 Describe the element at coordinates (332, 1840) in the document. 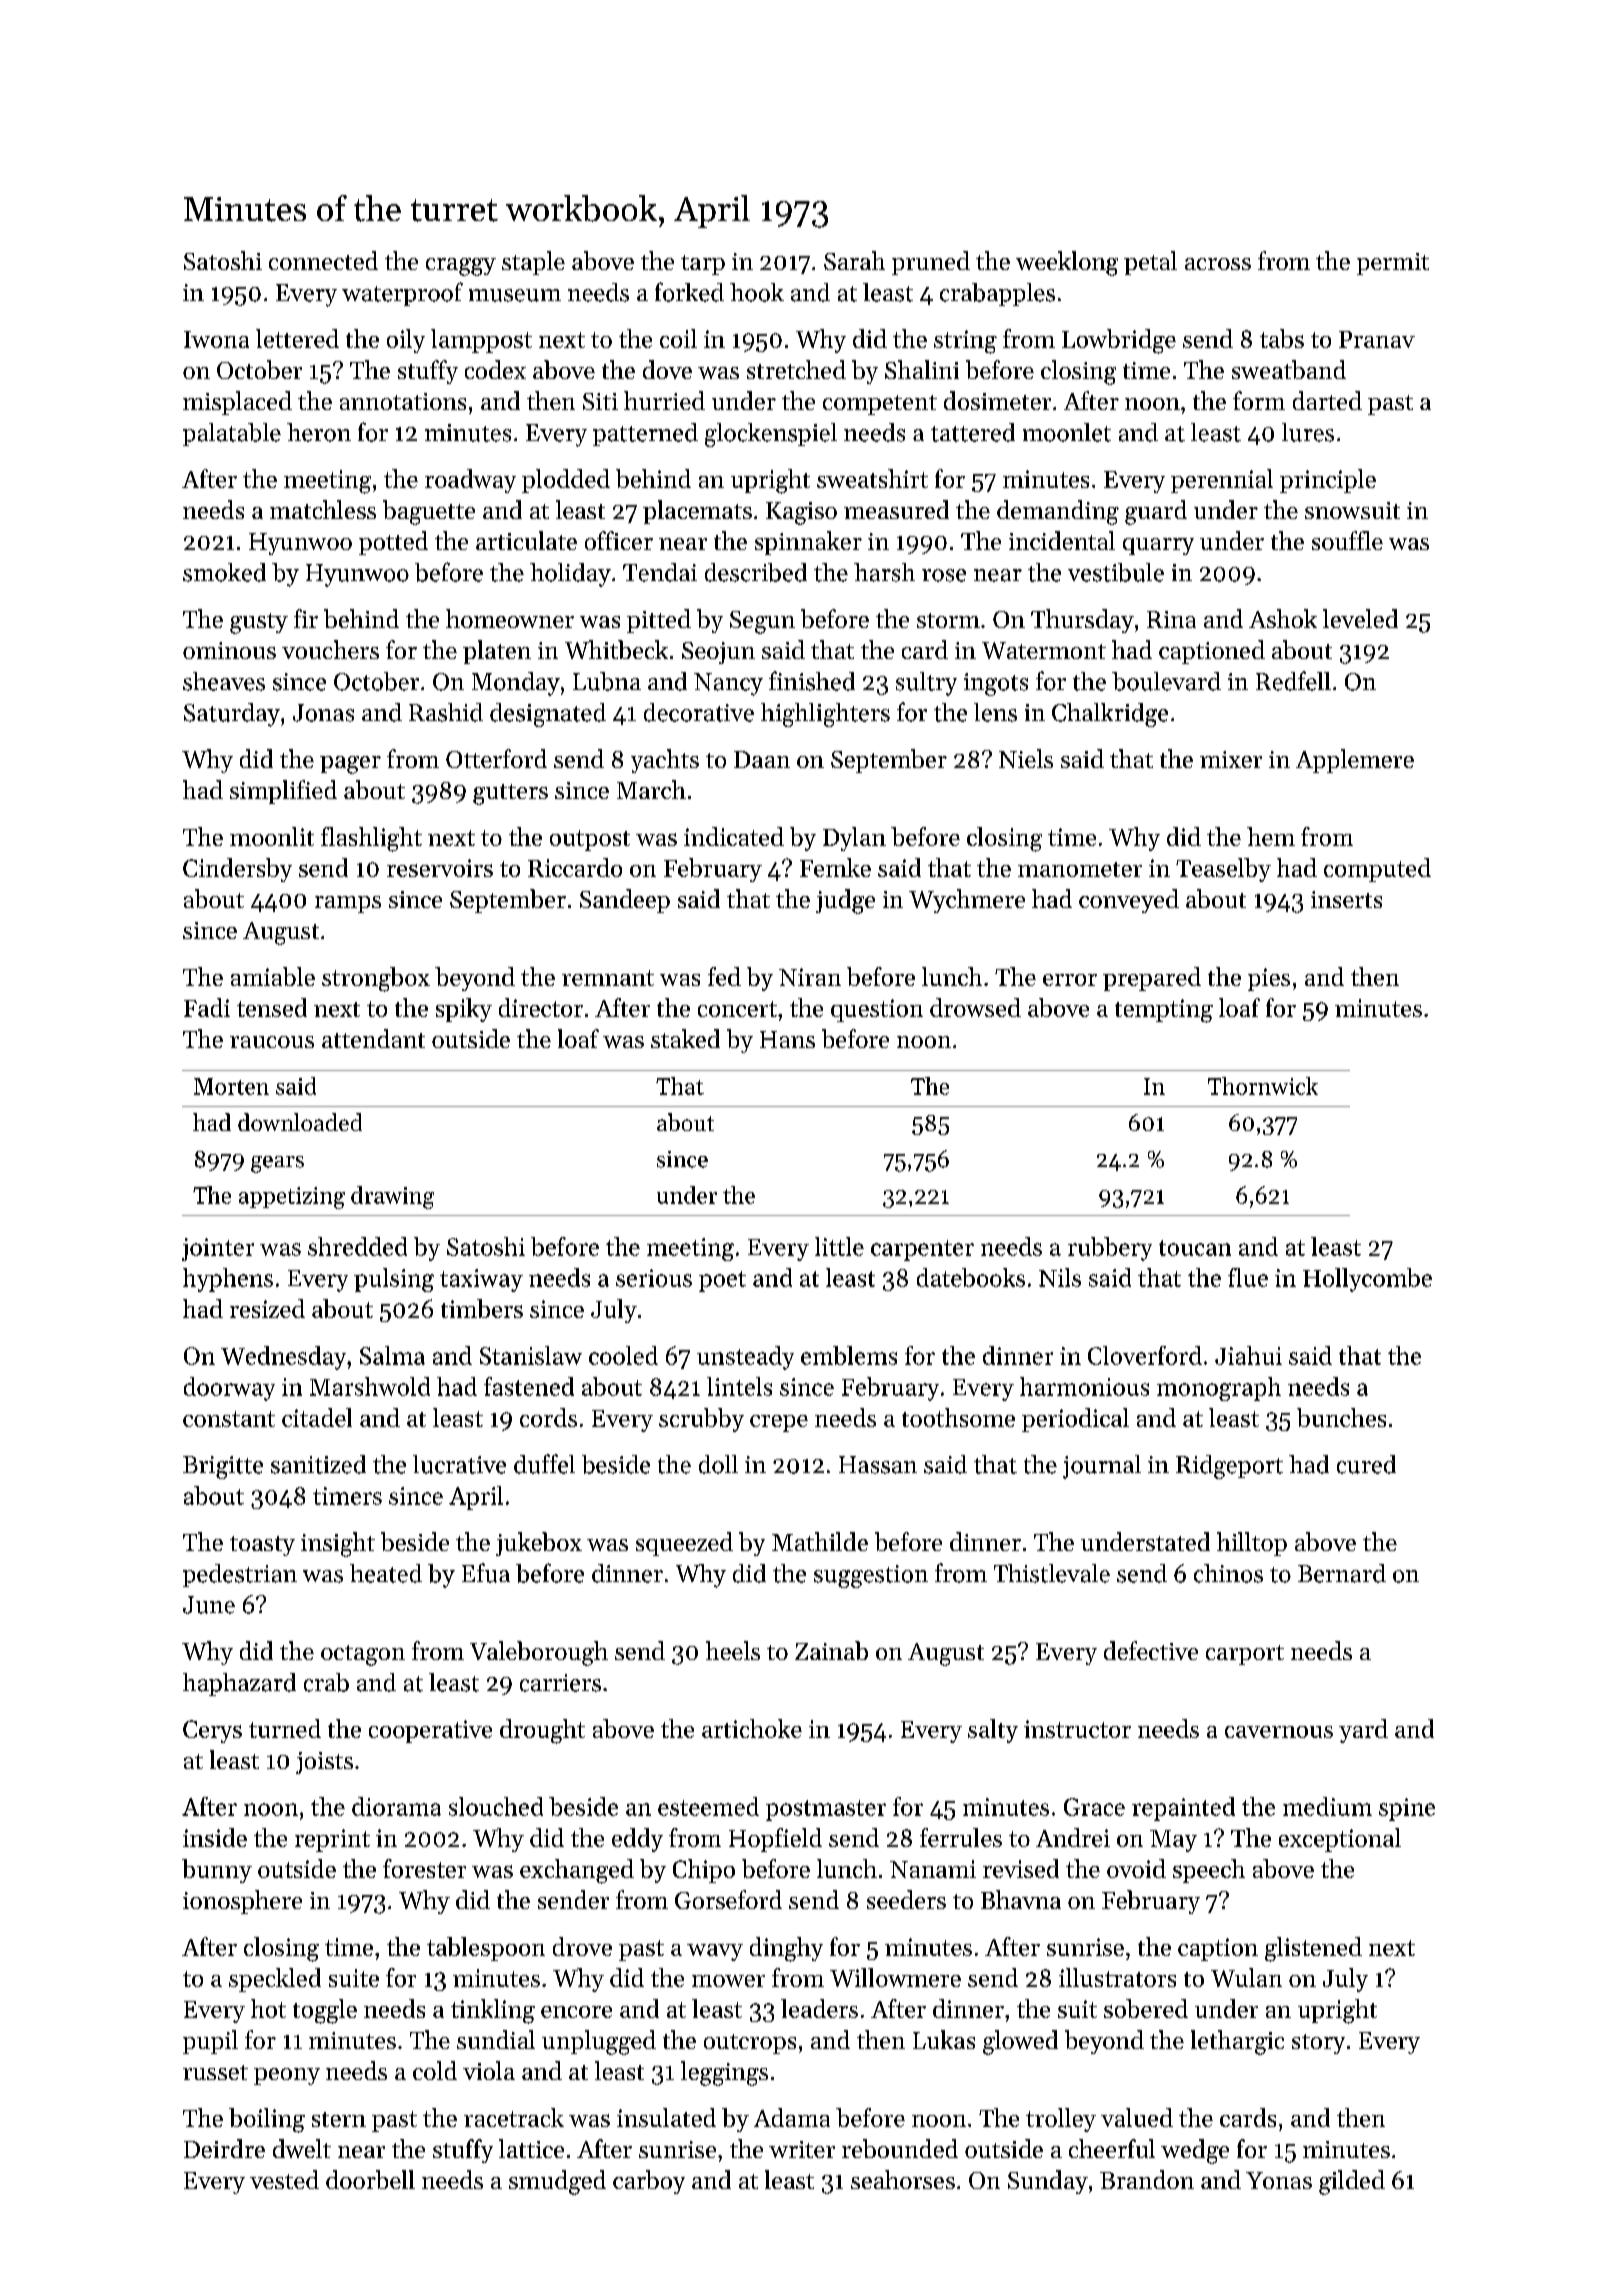

I see `reprint` at that location.
